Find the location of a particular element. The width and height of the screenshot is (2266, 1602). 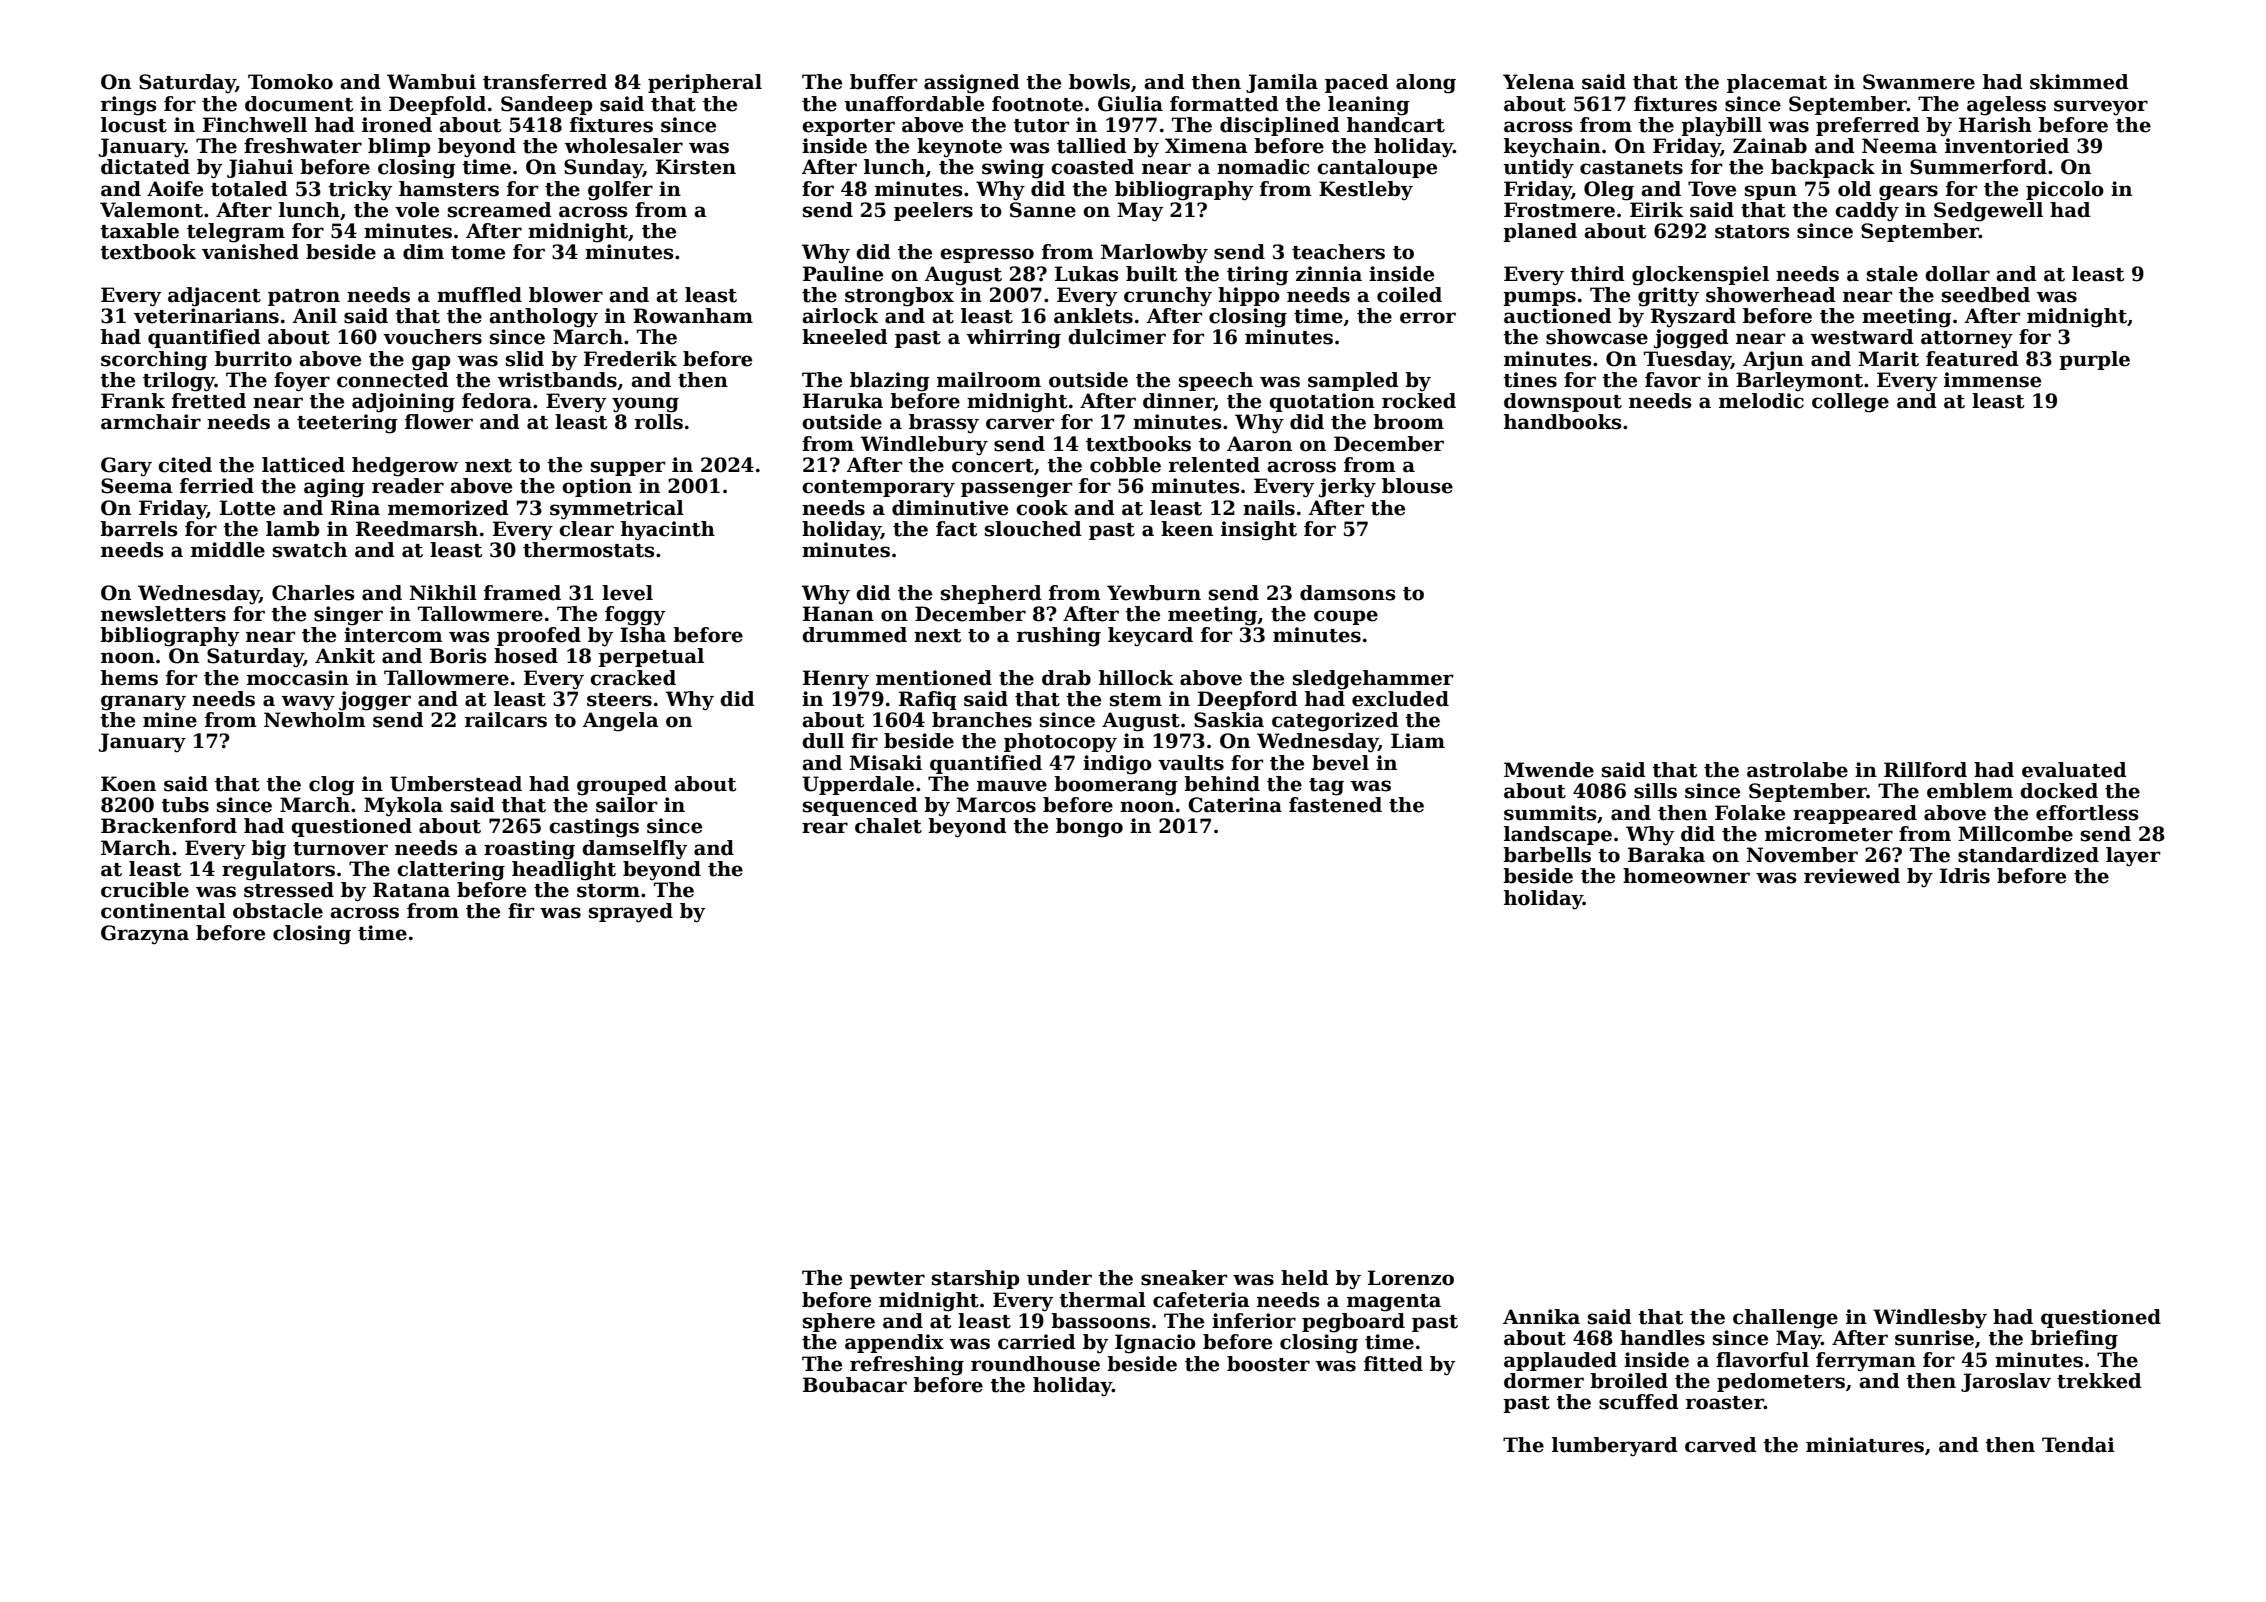

bongo is located at coordinates (1089, 828).
